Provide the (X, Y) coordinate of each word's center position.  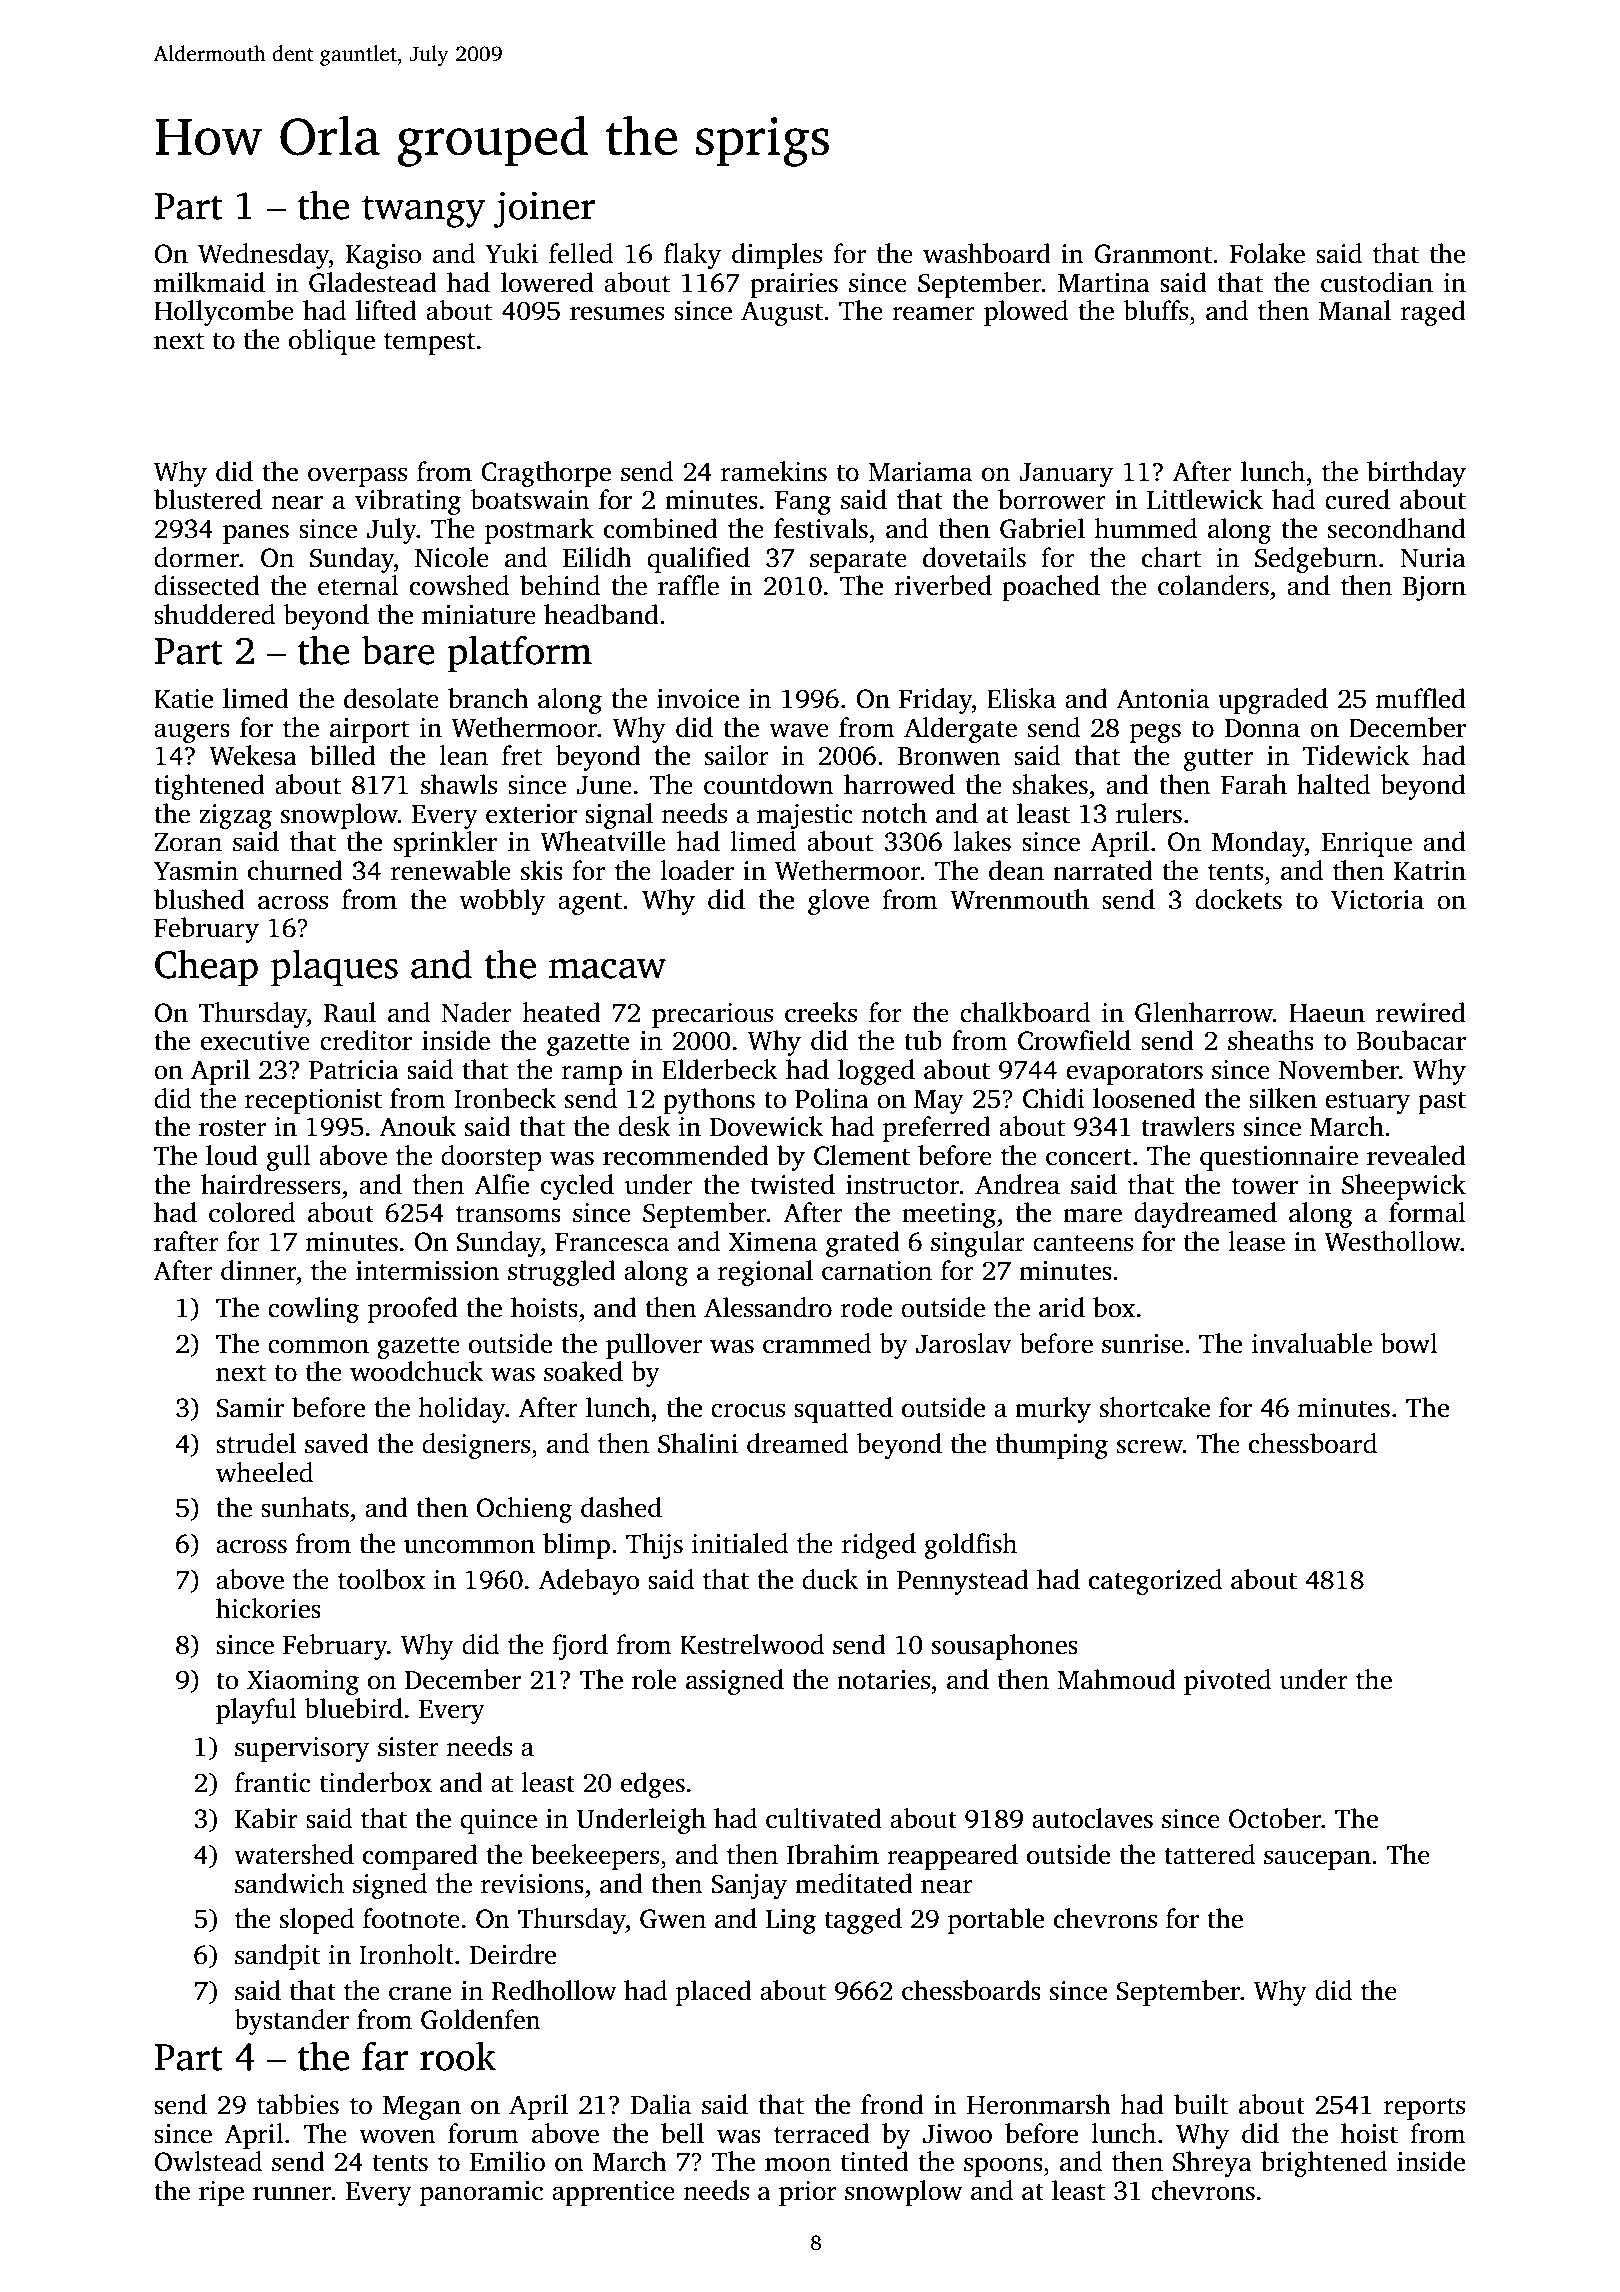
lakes (982, 841)
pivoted (1227, 1682)
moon (798, 2164)
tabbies (298, 2104)
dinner (258, 1270)
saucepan (1317, 1860)
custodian (1377, 282)
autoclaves (1092, 1818)
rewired (1421, 1012)
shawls (459, 784)
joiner (544, 209)
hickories (268, 1608)
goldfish (971, 1546)
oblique (332, 342)
